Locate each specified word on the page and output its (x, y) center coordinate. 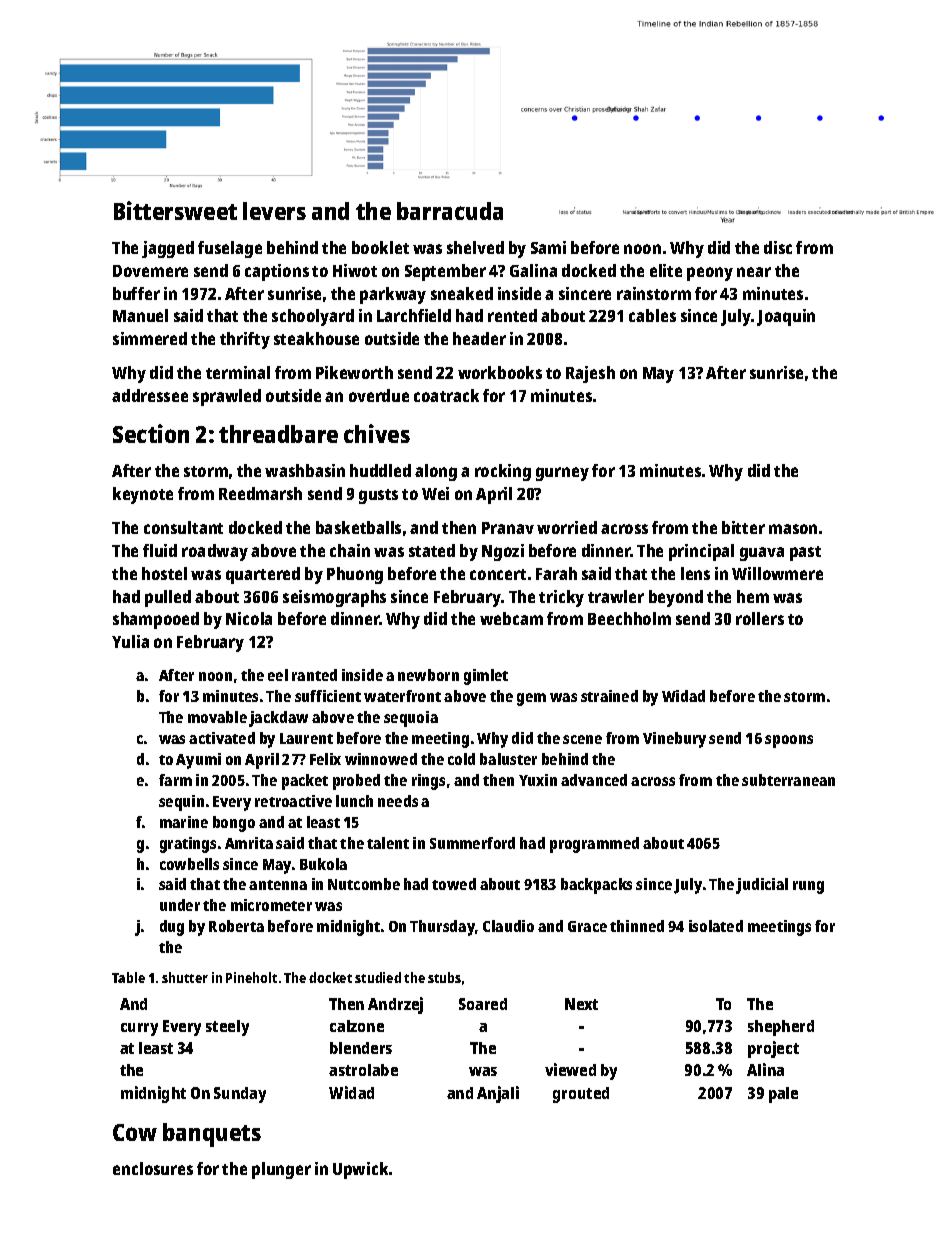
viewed (570, 1069)
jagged (168, 249)
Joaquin (786, 317)
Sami (548, 247)
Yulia (130, 641)
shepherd (781, 1028)
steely (227, 1028)
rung (808, 887)
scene (582, 739)
